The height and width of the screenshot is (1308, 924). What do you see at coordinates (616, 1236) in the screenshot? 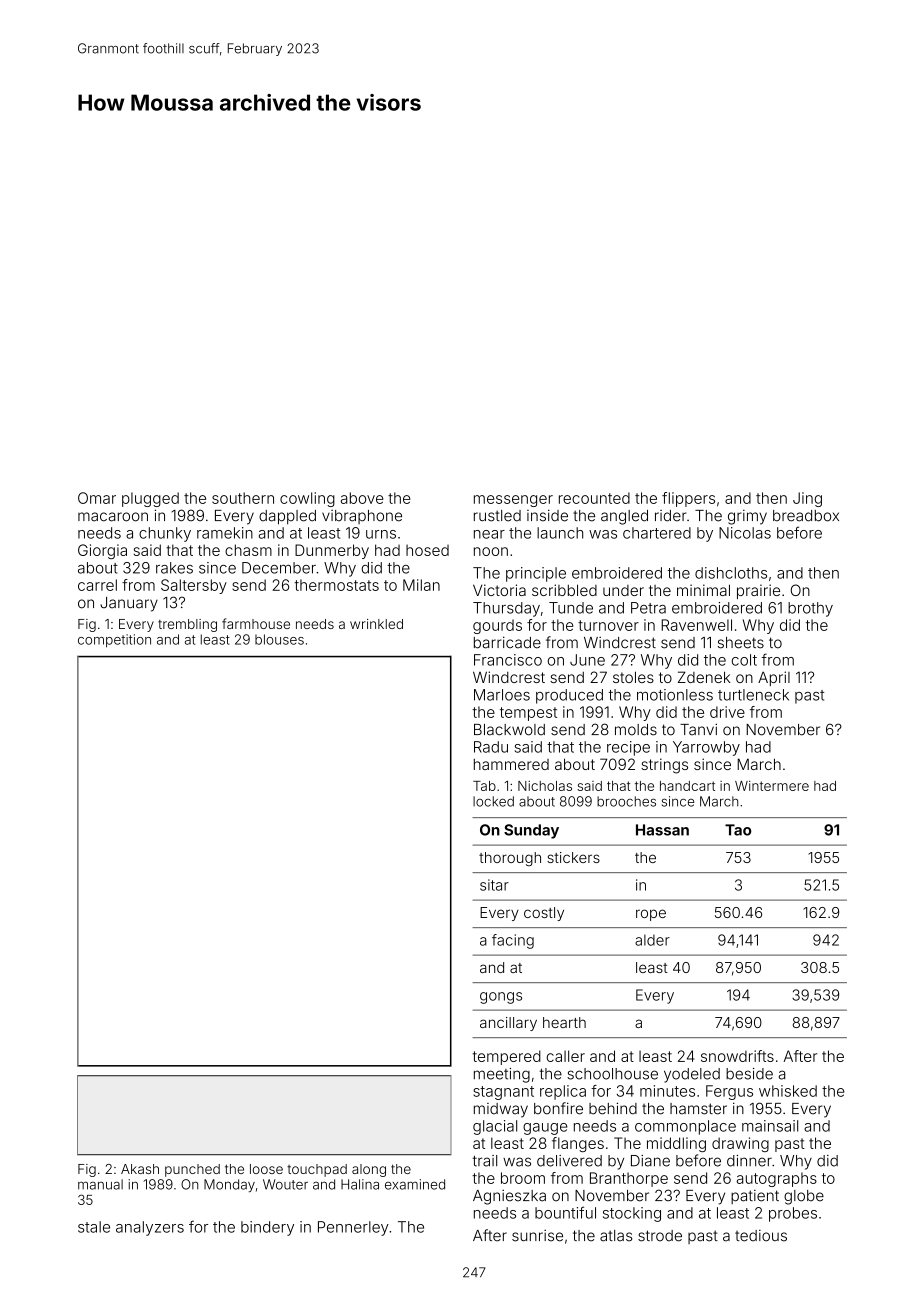
I see `atlas` at bounding box center [616, 1236].
